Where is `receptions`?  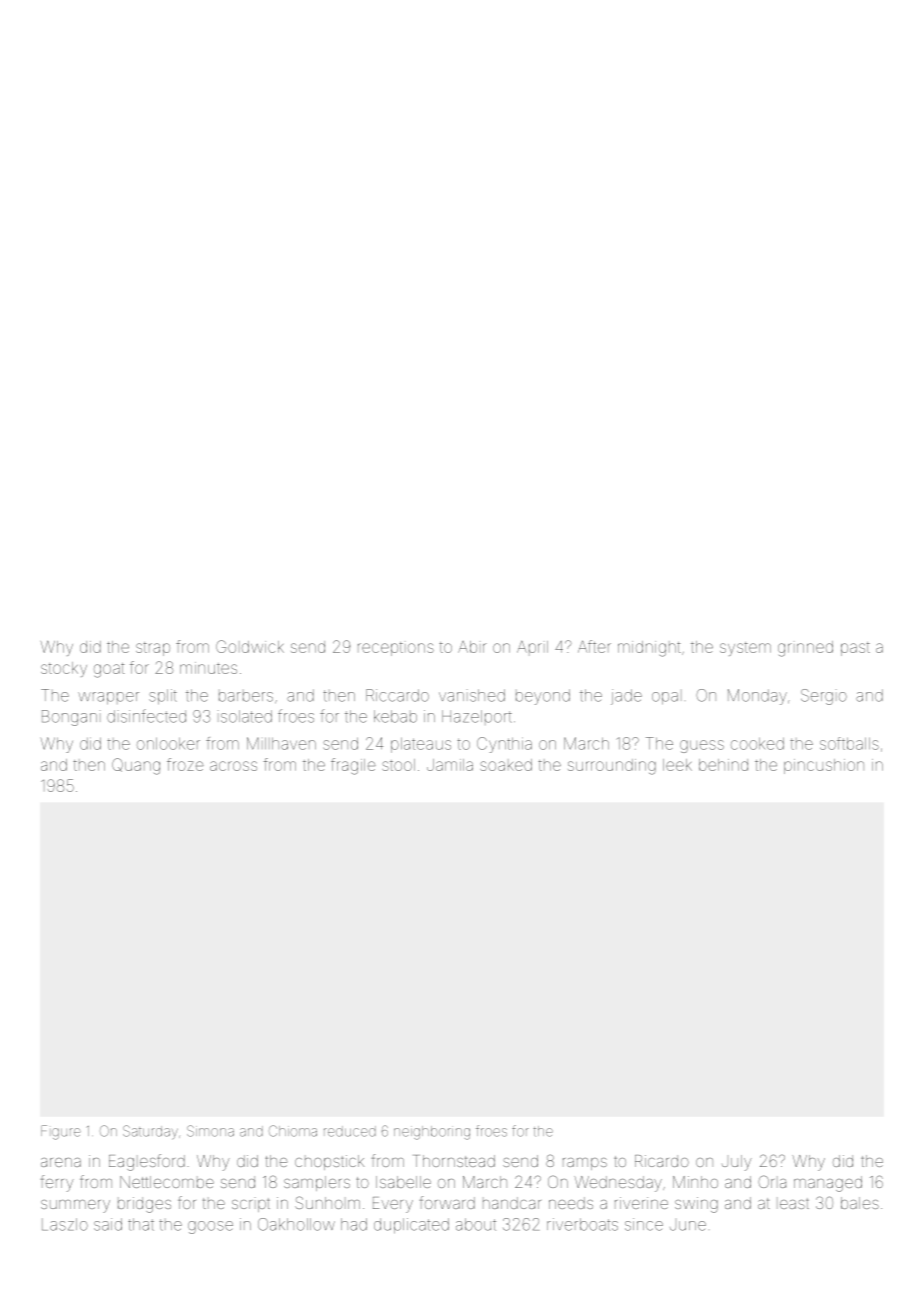
receptions is located at coordinates (396, 649).
